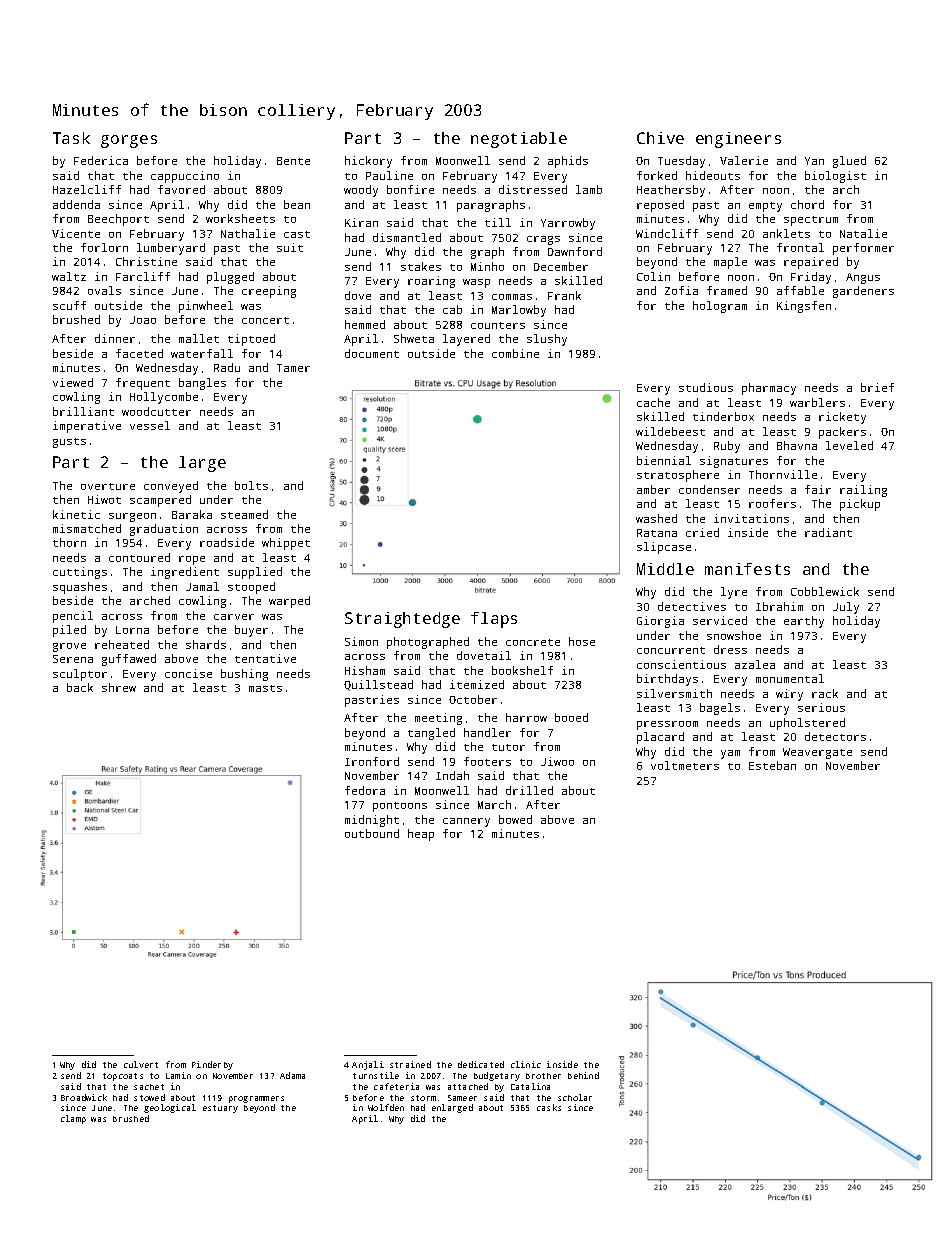 Image resolution: width=952 pixels, height=1233 pixels. I want to click on midnight, so click(372, 821).
